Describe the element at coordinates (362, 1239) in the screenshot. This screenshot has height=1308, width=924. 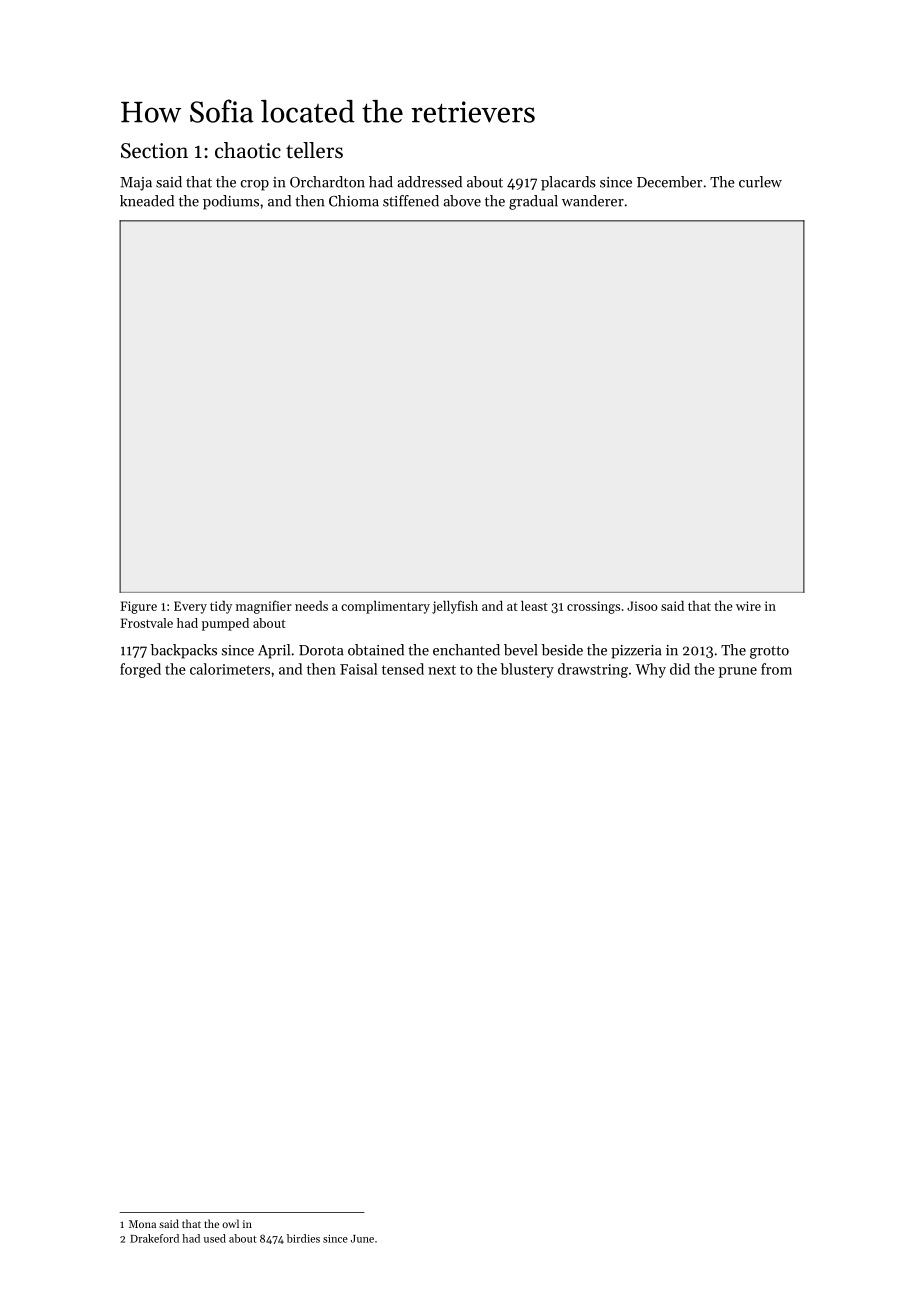
I see `June` at that location.
